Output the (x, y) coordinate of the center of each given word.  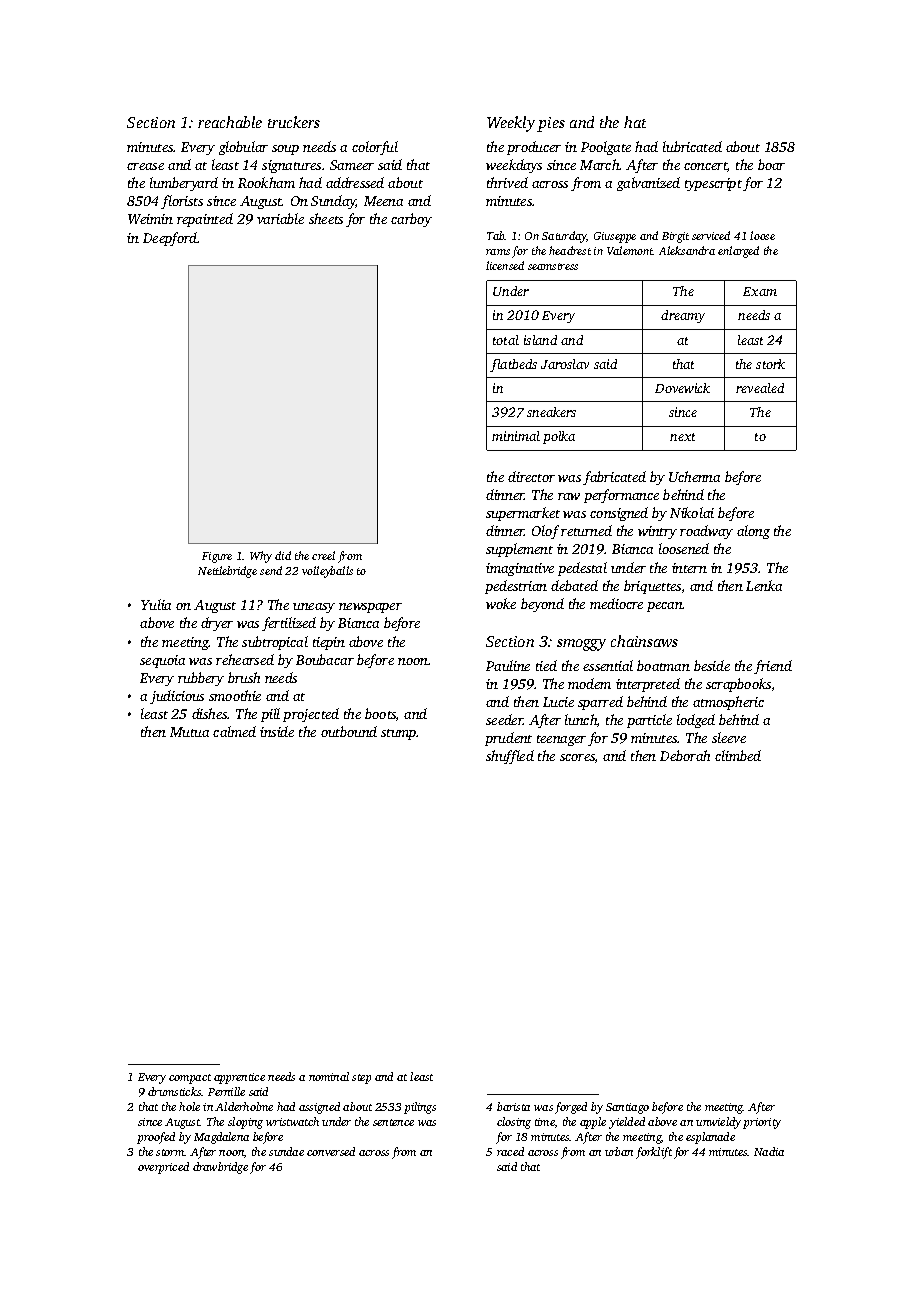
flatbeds (513, 365)
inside (277, 731)
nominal (329, 1076)
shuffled (510, 757)
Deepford (170, 239)
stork (770, 364)
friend (773, 667)
